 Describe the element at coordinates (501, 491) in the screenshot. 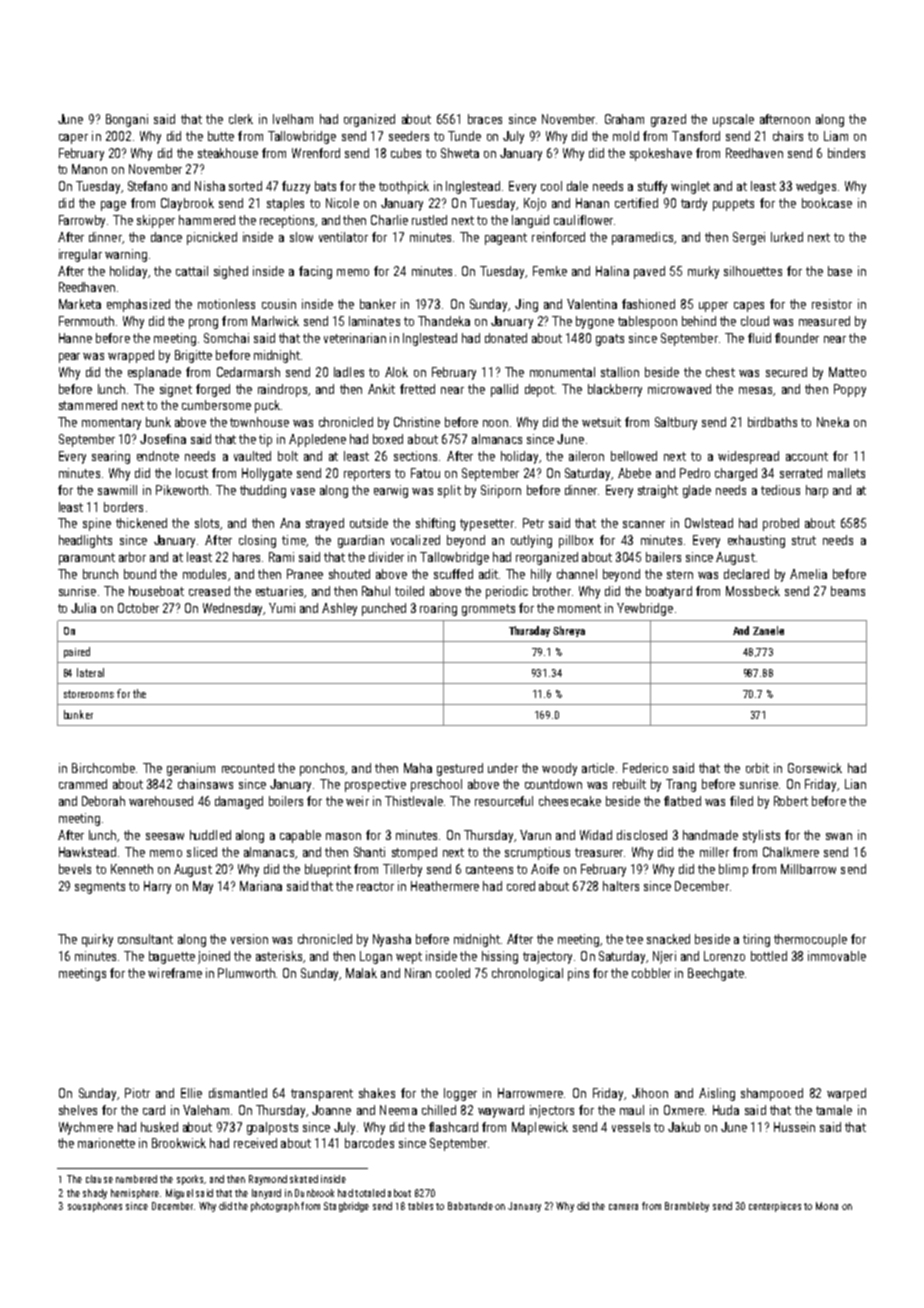

I see `Siriporn` at that location.
